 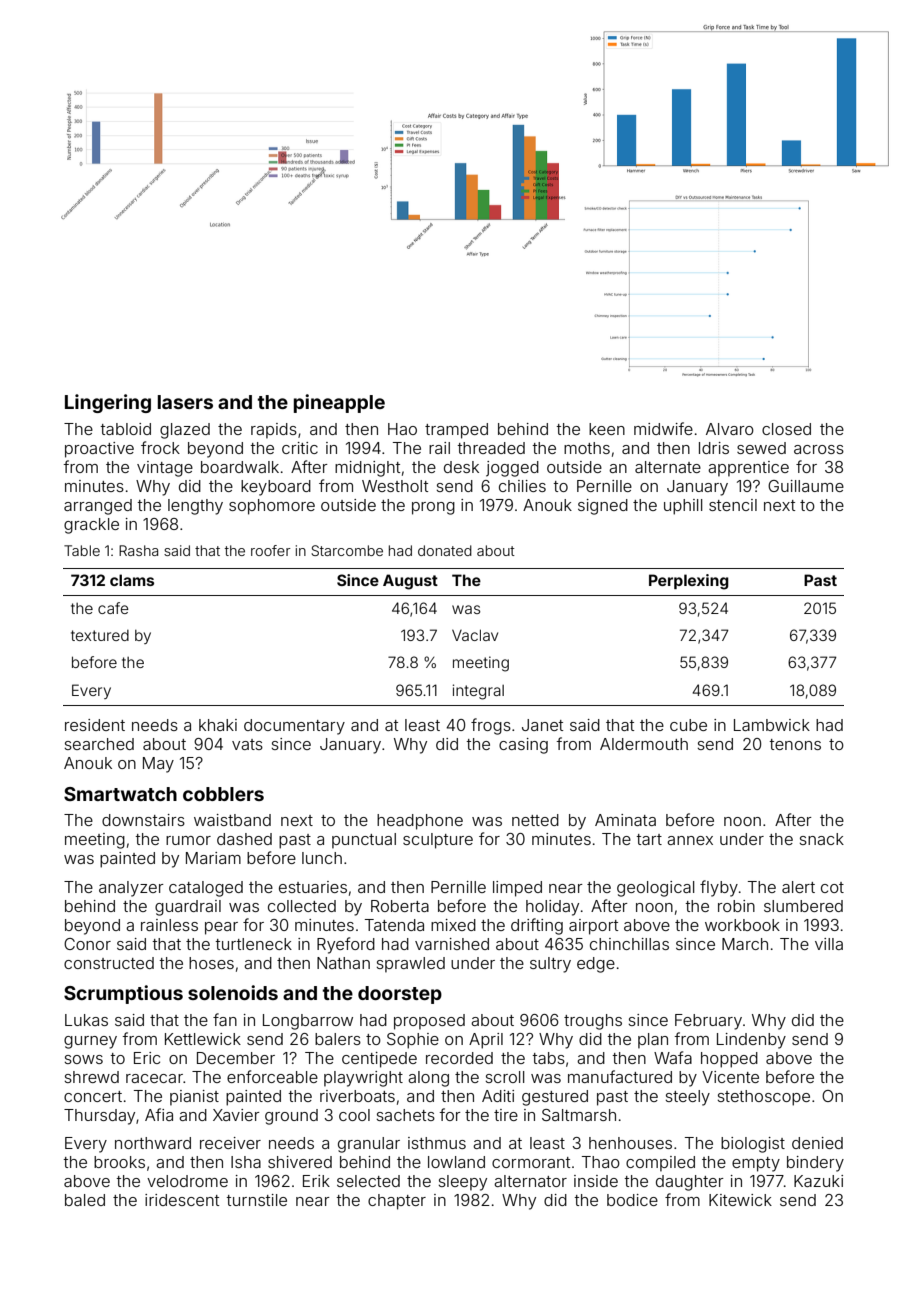 What do you see at coordinates (475, 635) in the screenshot?
I see `Vaclav` at bounding box center [475, 635].
